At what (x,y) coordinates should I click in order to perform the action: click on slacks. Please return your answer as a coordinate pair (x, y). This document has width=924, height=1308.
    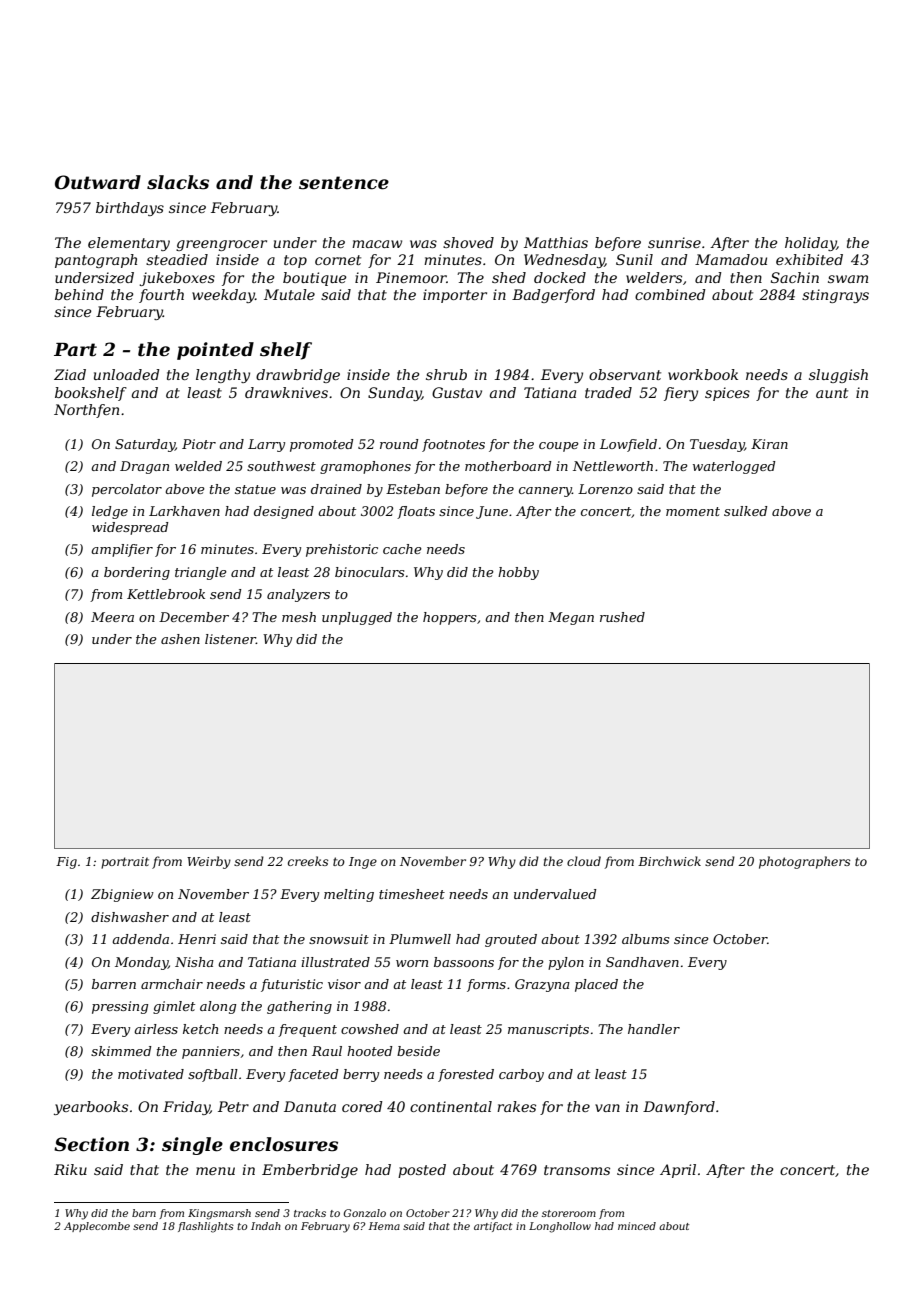
    Looking at the image, I should click on (178, 182).
